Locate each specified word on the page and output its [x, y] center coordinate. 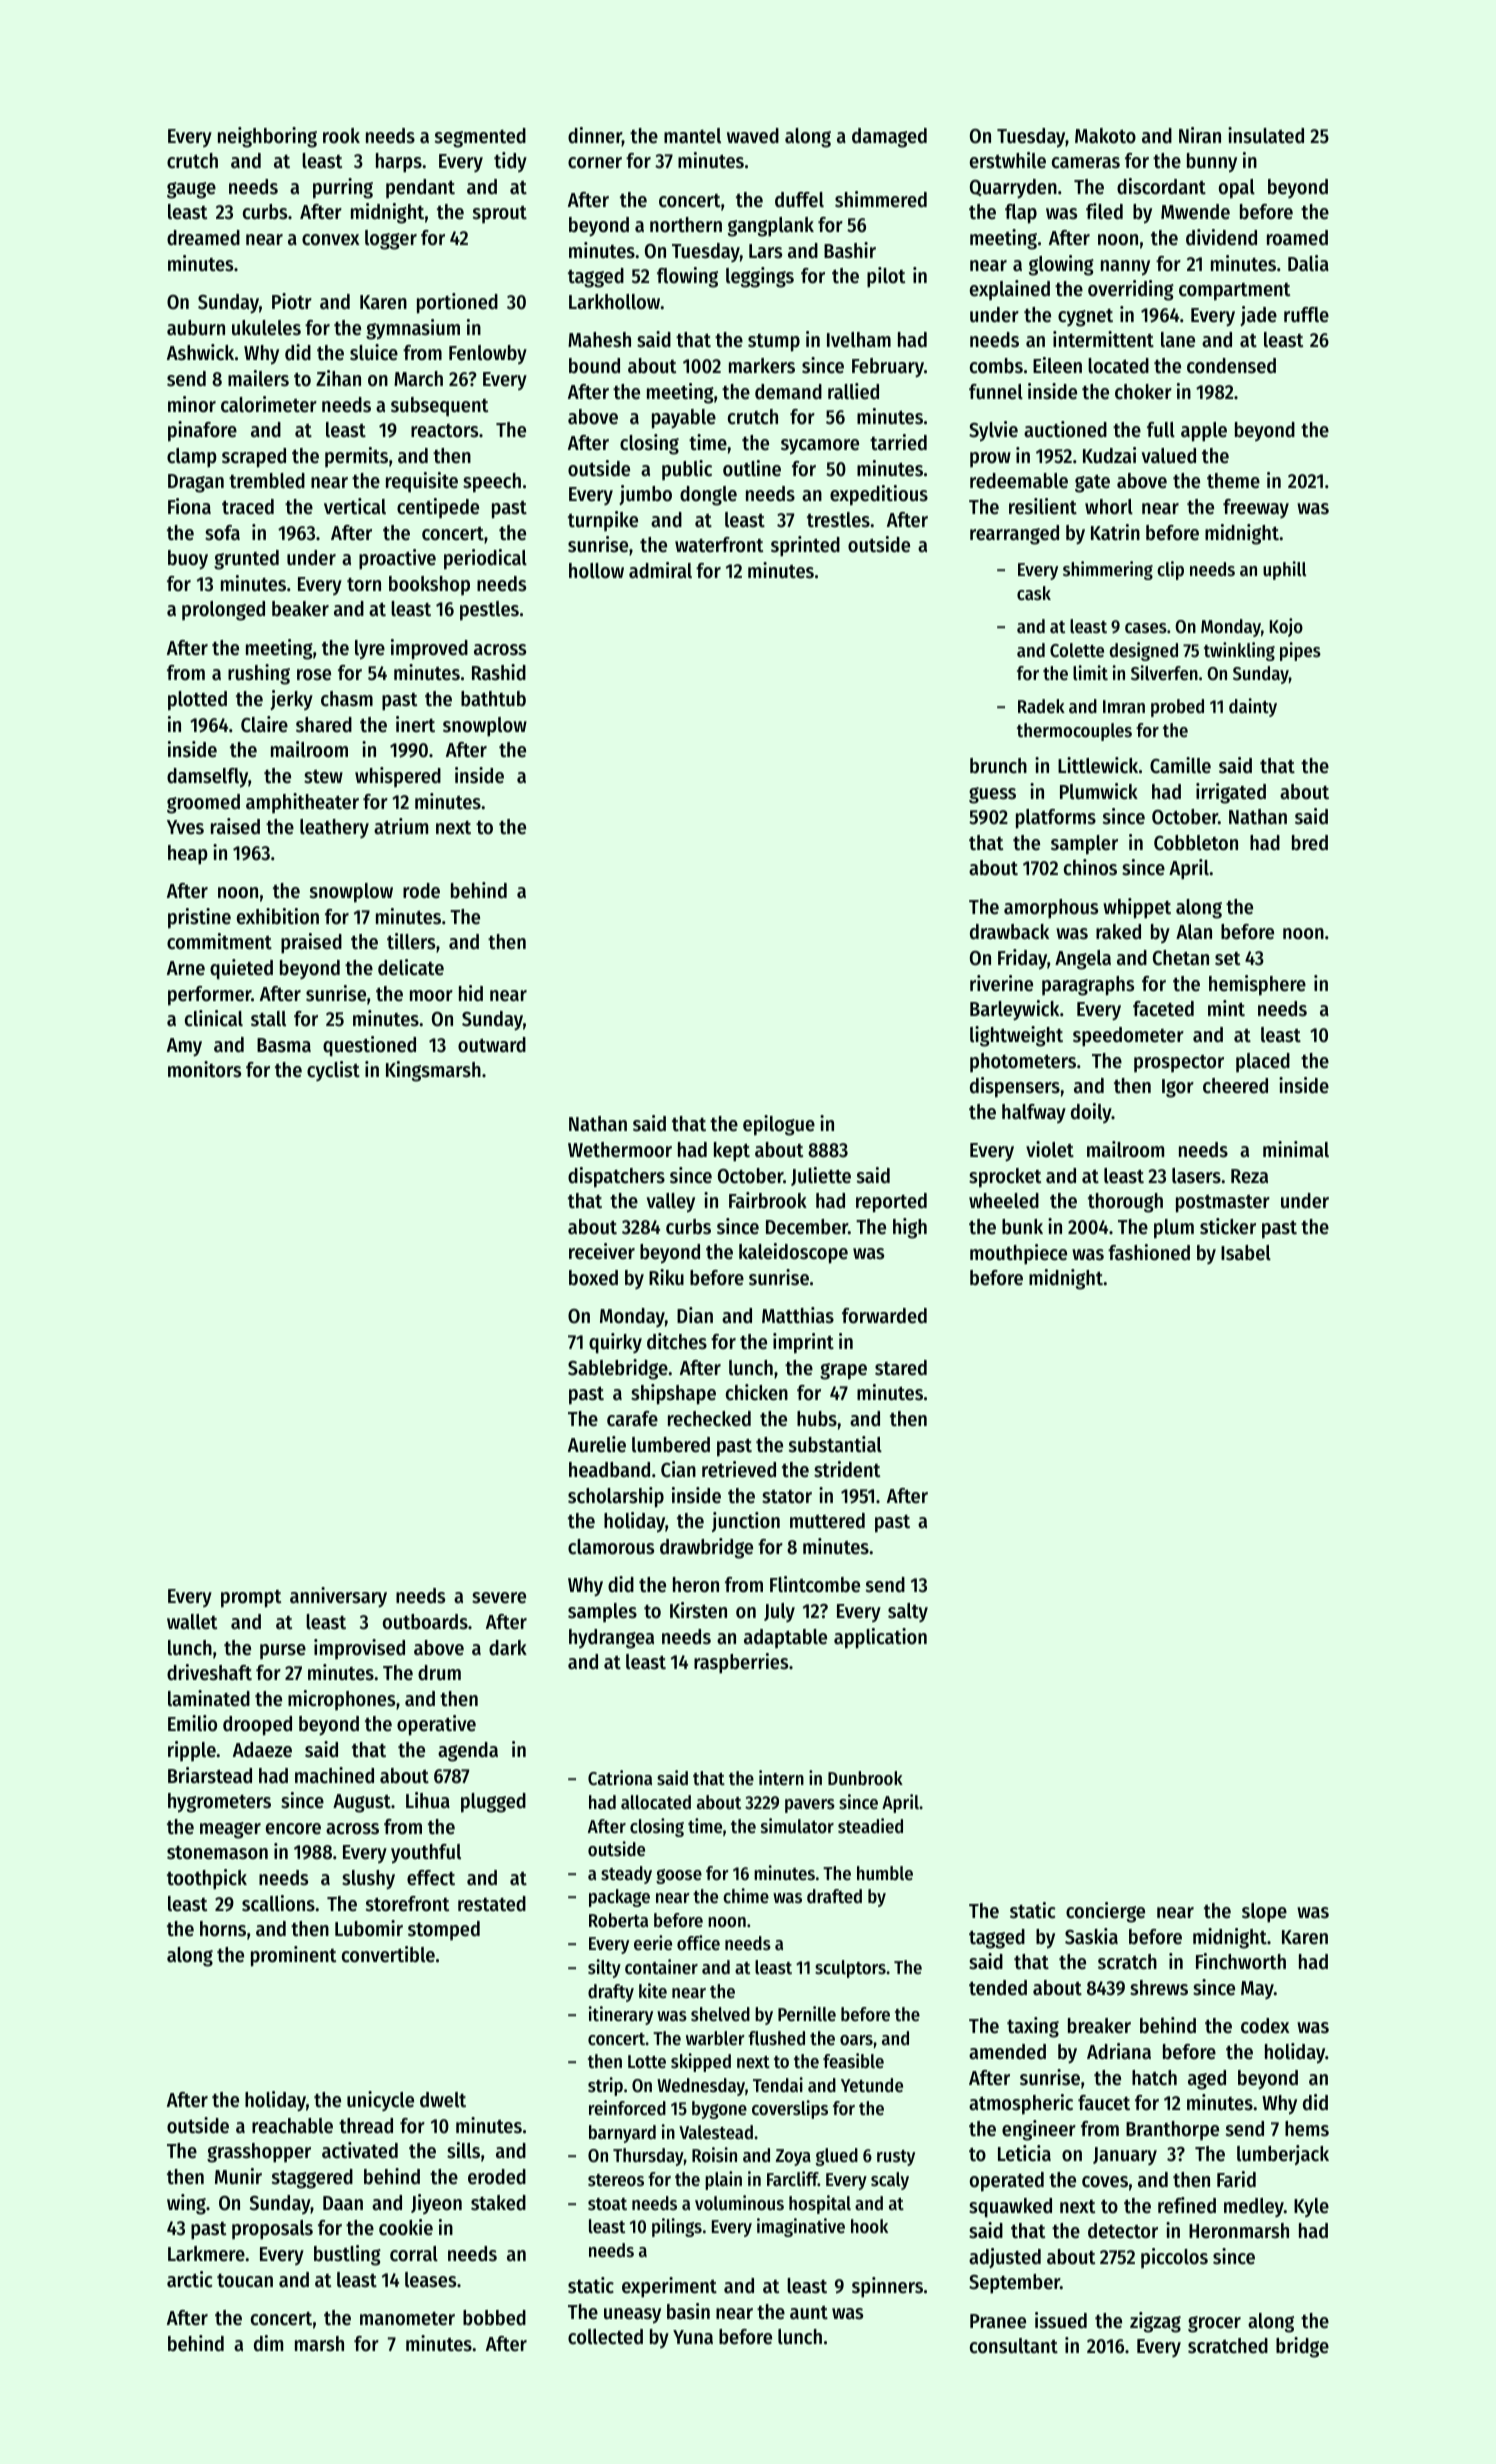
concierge [1105, 1912]
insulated [1266, 135]
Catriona [620, 1778]
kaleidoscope [793, 1253]
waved [753, 136]
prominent [294, 1956]
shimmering [1108, 570]
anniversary [338, 1597]
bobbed [494, 2318]
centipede [438, 508]
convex [331, 240]
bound [594, 366]
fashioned [1149, 1252]
